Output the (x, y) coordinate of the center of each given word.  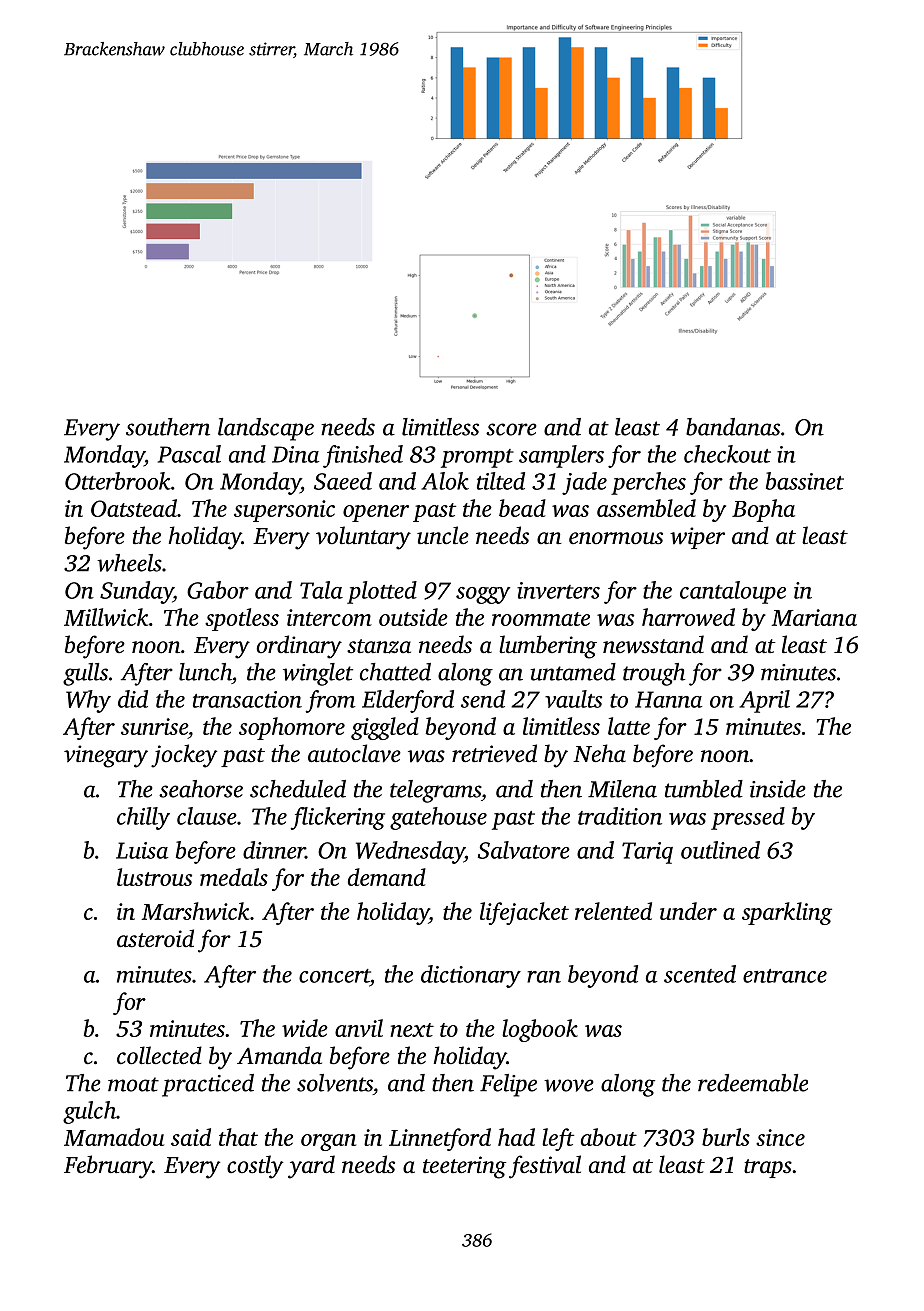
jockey (184, 756)
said (191, 1137)
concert (334, 976)
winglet (318, 674)
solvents (335, 1083)
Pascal (189, 454)
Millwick (106, 617)
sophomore (292, 728)
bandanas (733, 427)
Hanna (668, 699)
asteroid (155, 938)
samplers (561, 456)
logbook (540, 1030)
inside (778, 789)
